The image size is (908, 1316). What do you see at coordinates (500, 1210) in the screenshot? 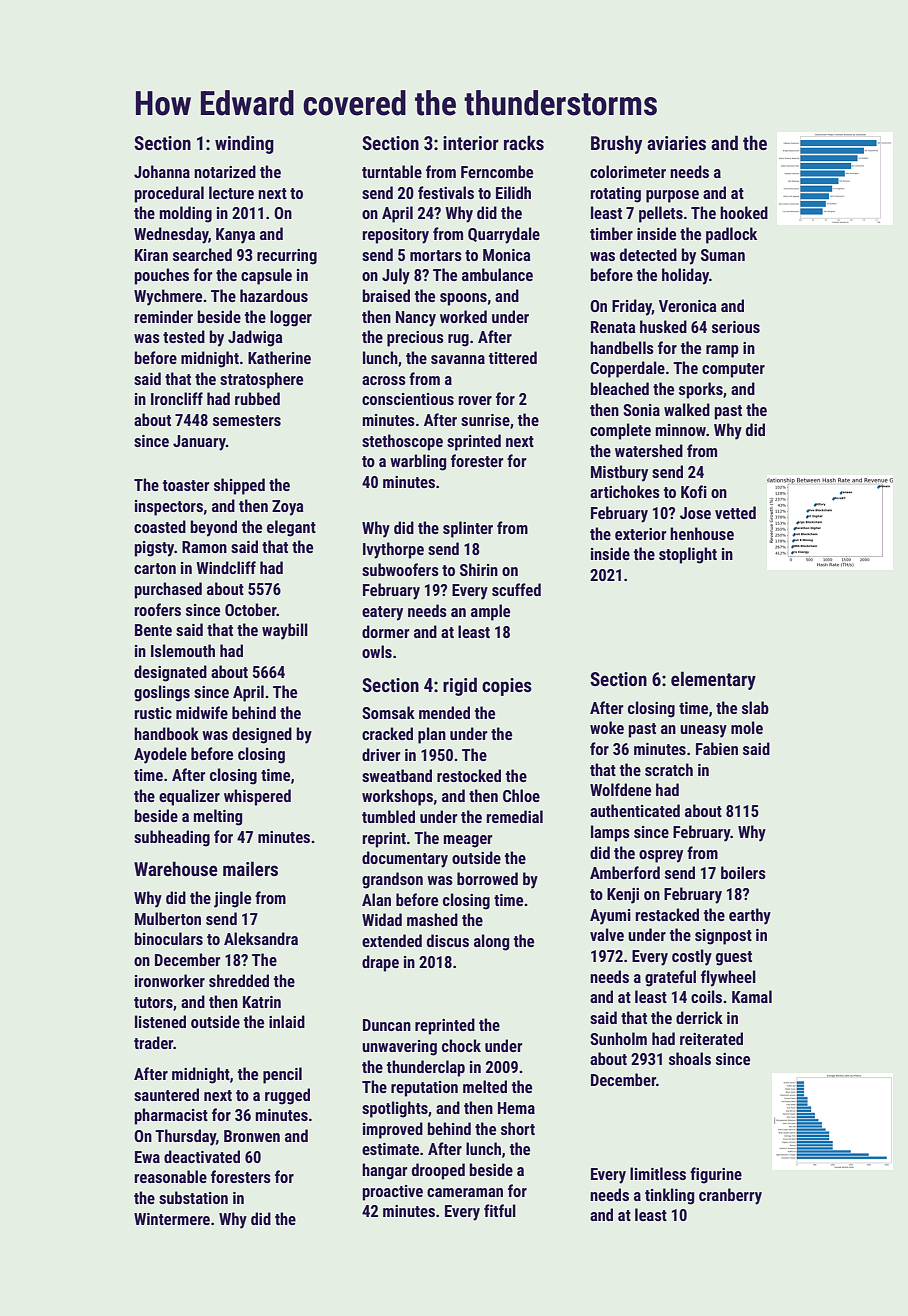
I see `fitful` at bounding box center [500, 1210].
